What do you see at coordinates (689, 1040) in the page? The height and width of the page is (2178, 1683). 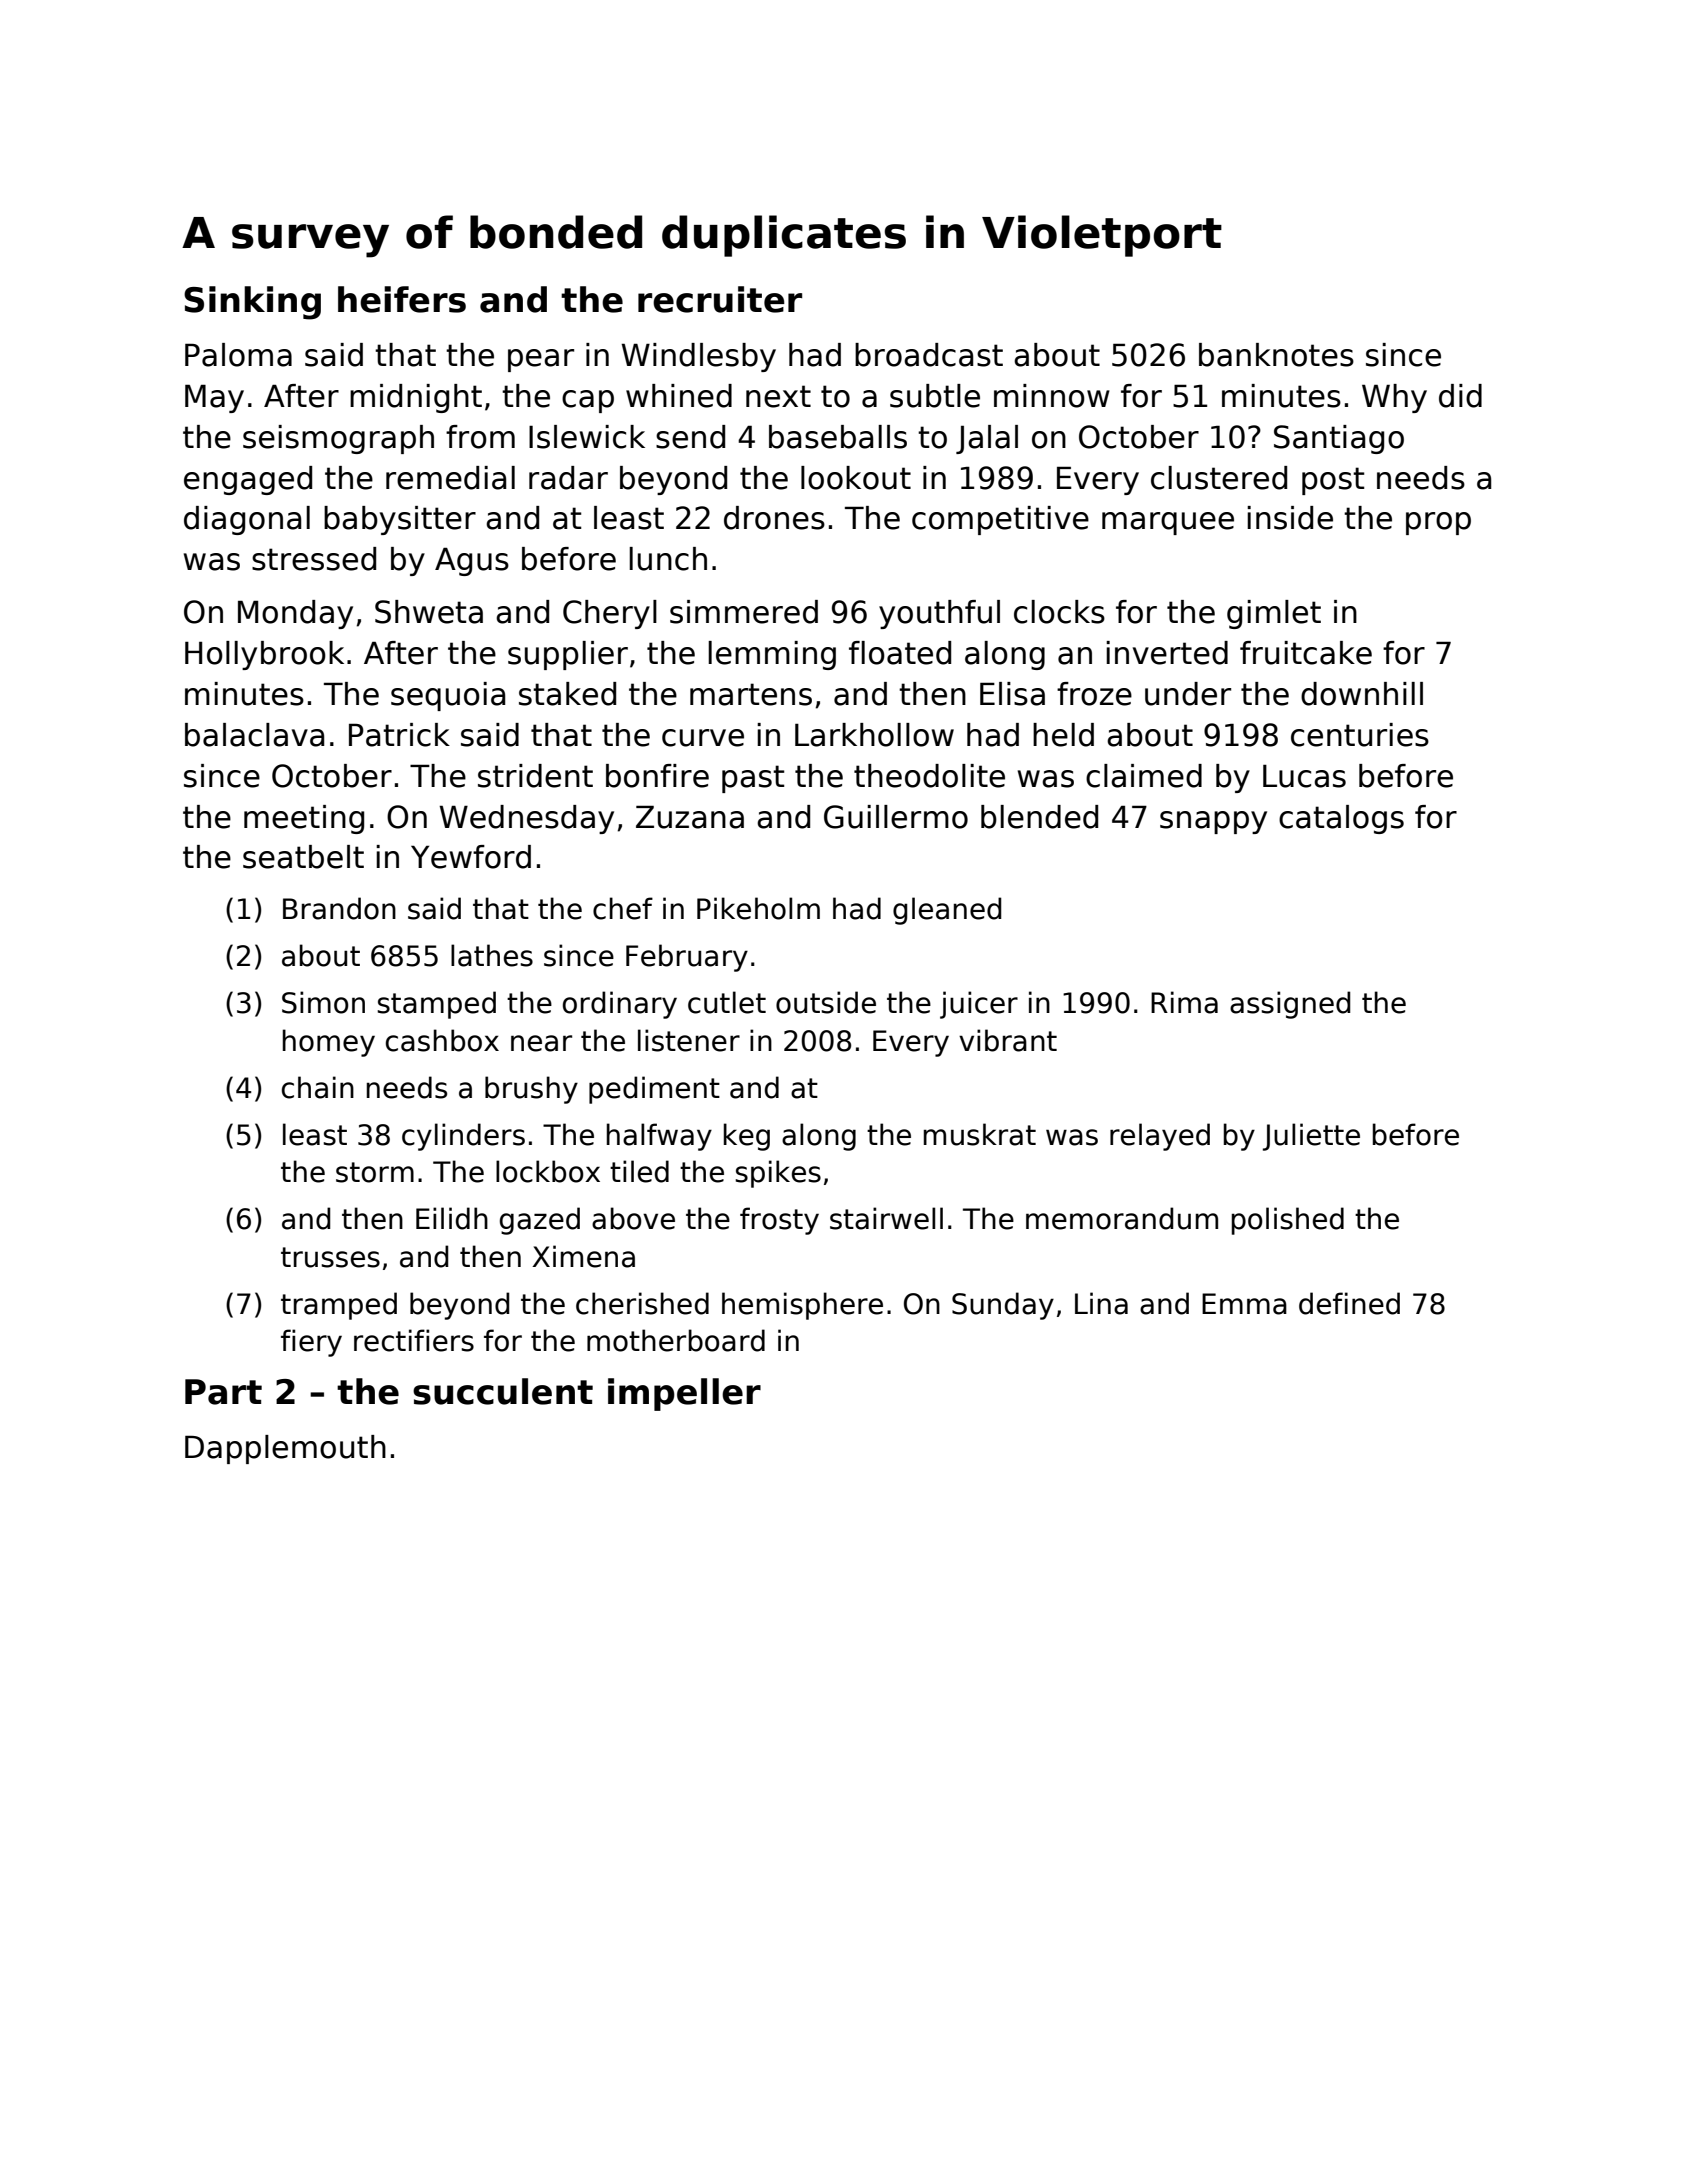 I see `listener` at bounding box center [689, 1040].
